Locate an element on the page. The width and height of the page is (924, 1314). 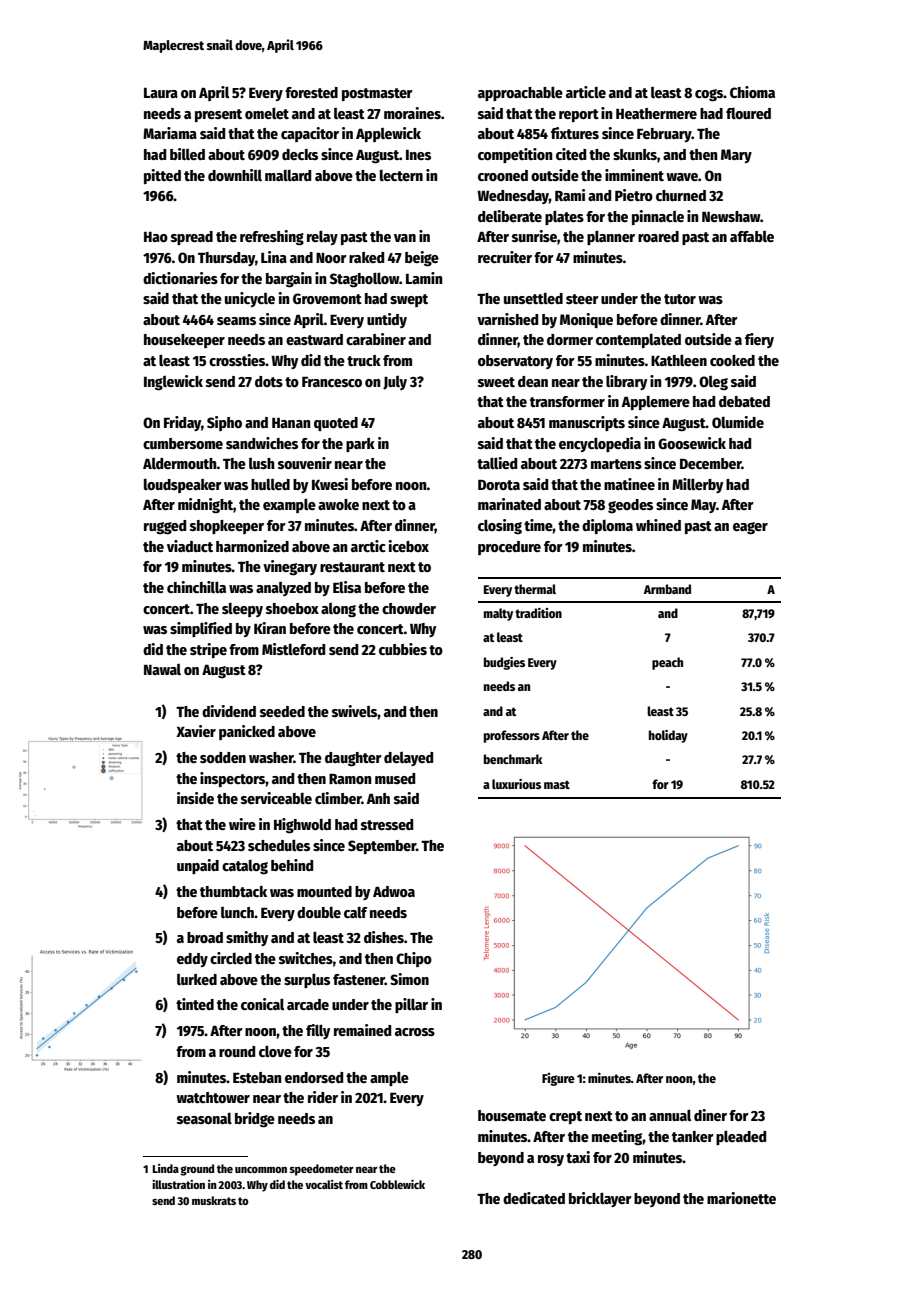
Applemere is located at coordinates (656, 403).
